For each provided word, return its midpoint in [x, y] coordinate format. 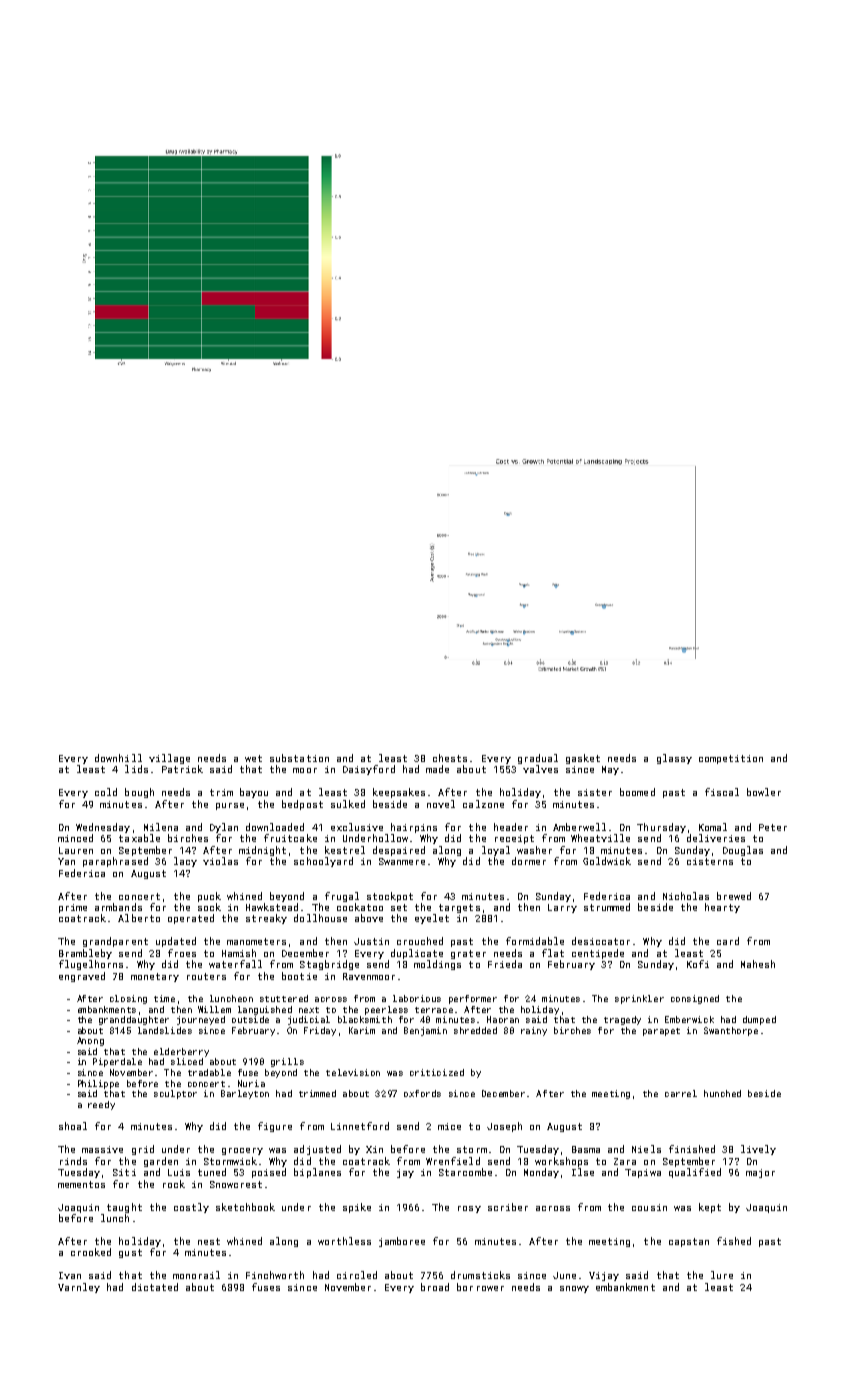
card [728, 941]
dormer [529, 861]
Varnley [79, 1288]
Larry [562, 908]
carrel [681, 1093]
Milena [161, 827]
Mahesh [758, 964]
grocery [242, 1151]
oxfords [422, 1093]
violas [220, 861]
